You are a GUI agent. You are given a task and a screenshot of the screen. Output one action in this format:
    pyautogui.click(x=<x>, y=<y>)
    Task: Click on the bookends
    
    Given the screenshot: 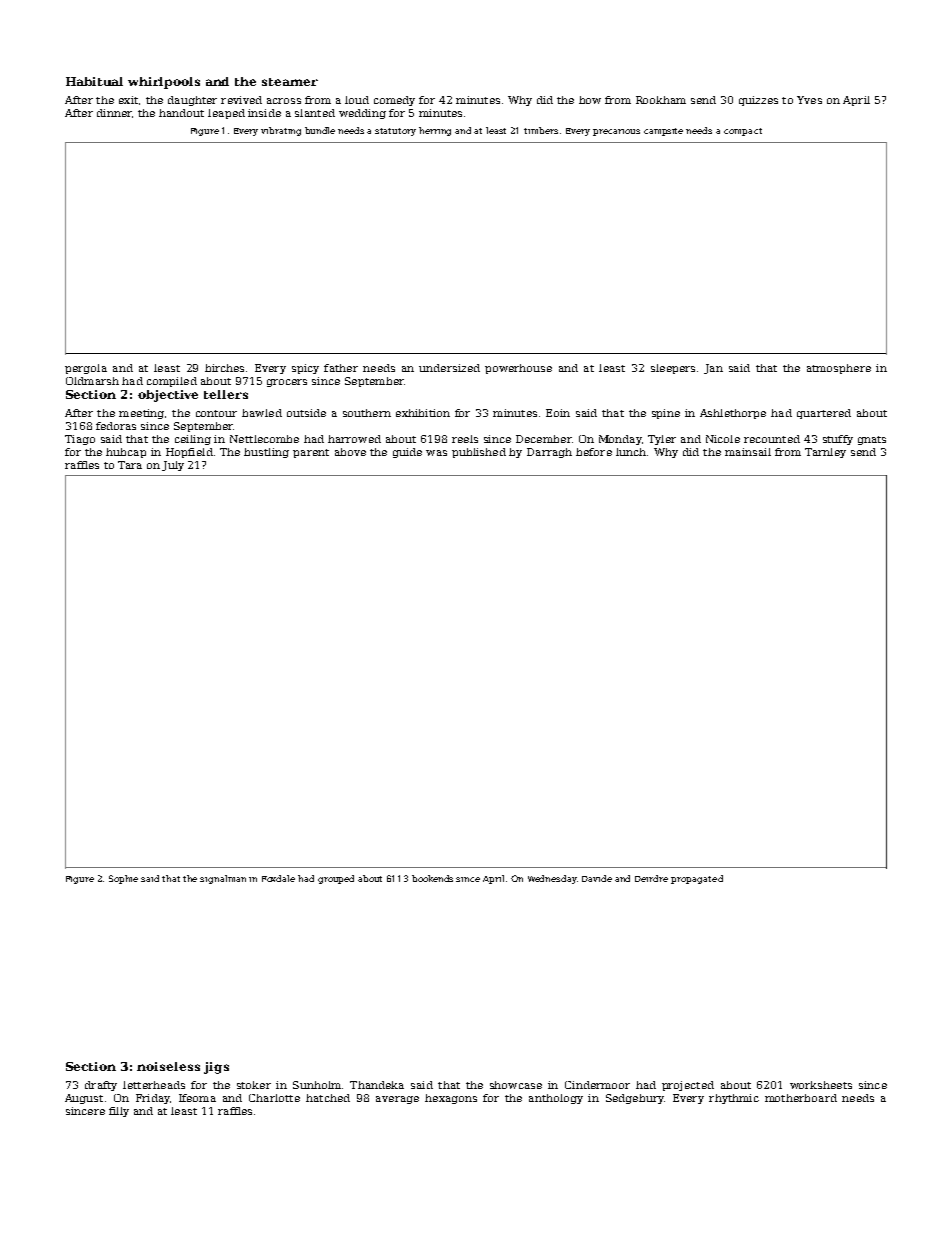 What is the action you would take?
    pyautogui.click(x=432, y=878)
